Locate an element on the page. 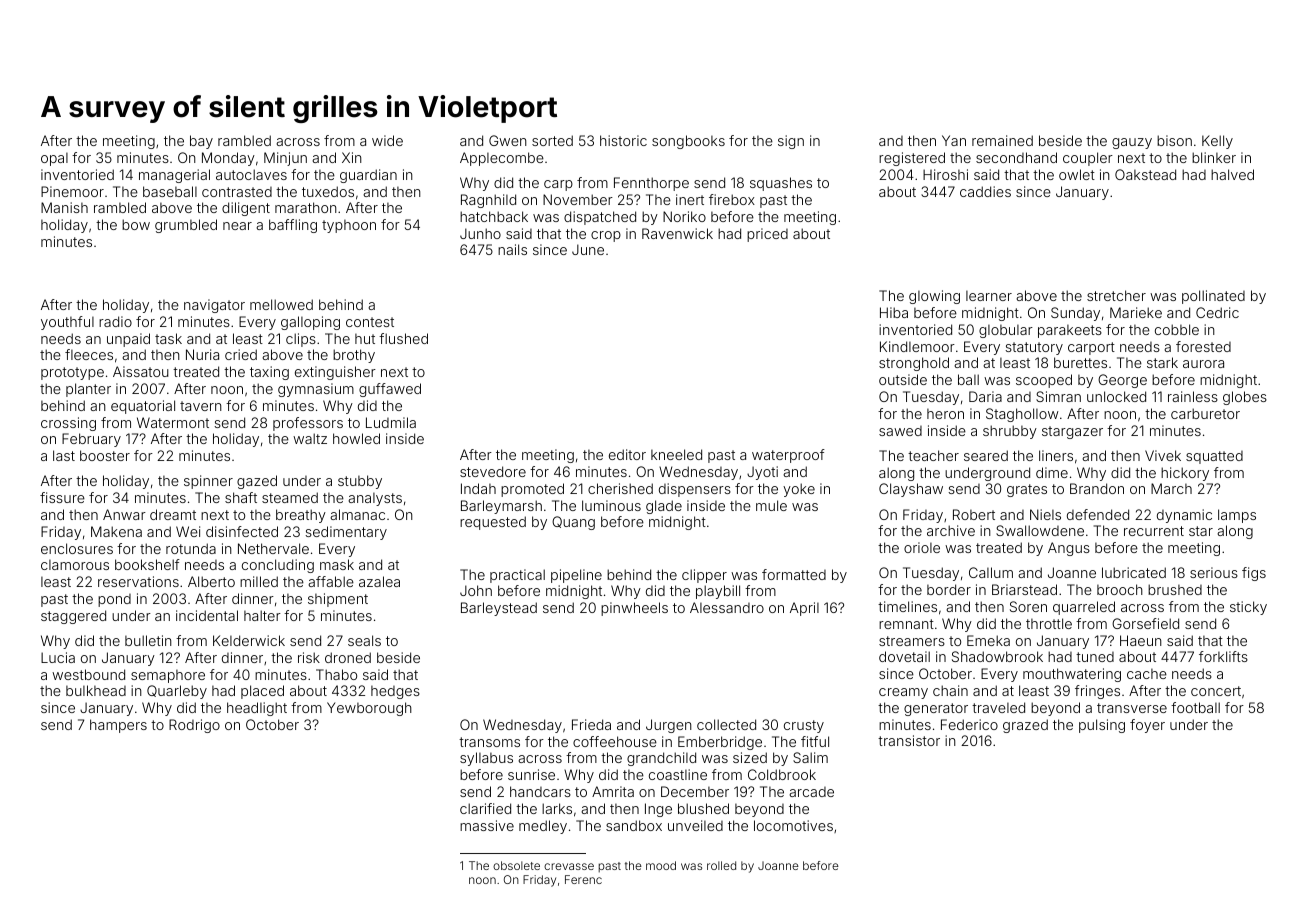 This page has height=924, width=1308. youthful is located at coordinates (67, 323).
